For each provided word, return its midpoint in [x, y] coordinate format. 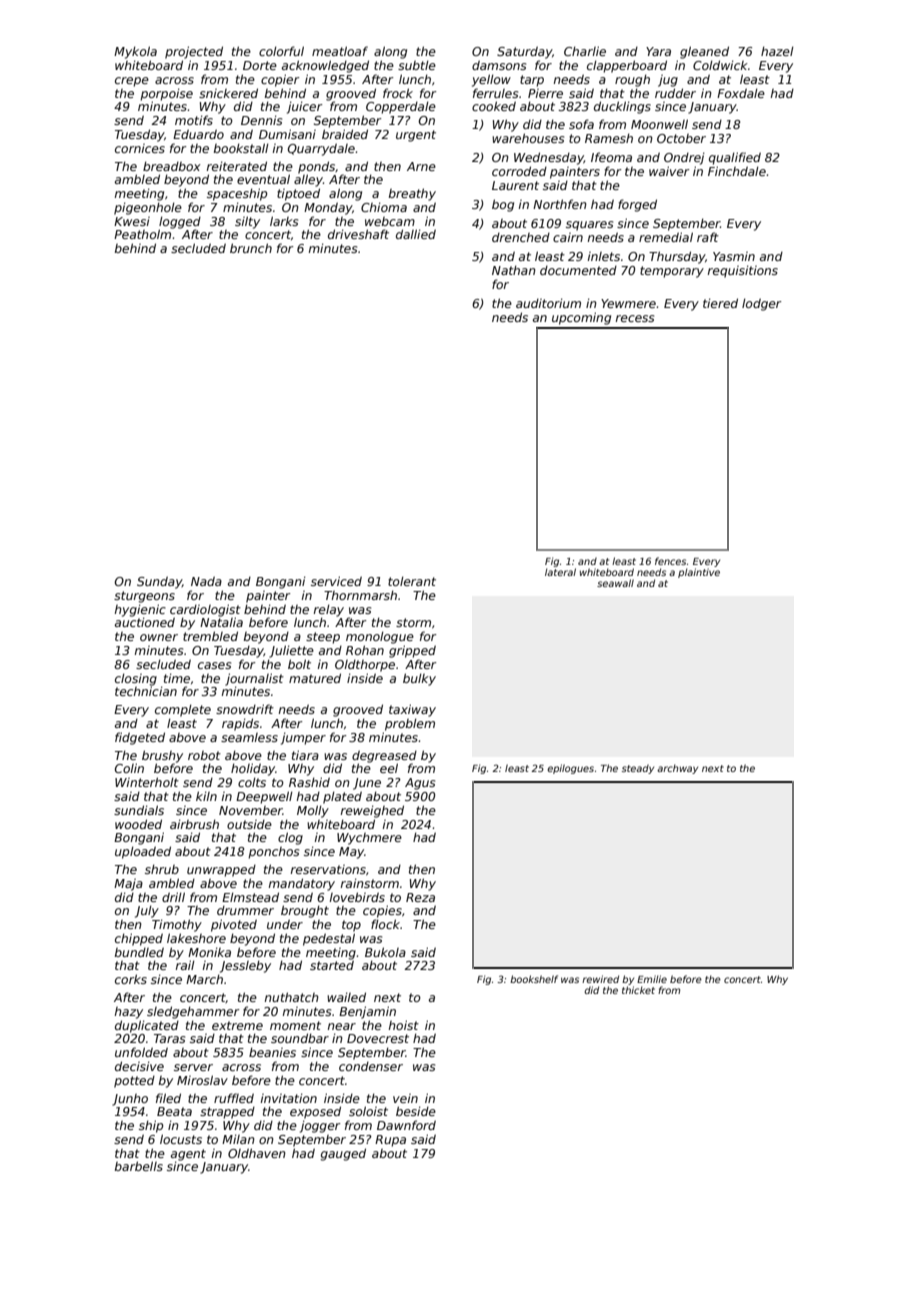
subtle [417, 65]
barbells [139, 1166]
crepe [132, 82]
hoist [404, 1025]
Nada [206, 581]
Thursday [677, 257]
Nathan [514, 270]
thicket [638, 990]
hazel [777, 51]
